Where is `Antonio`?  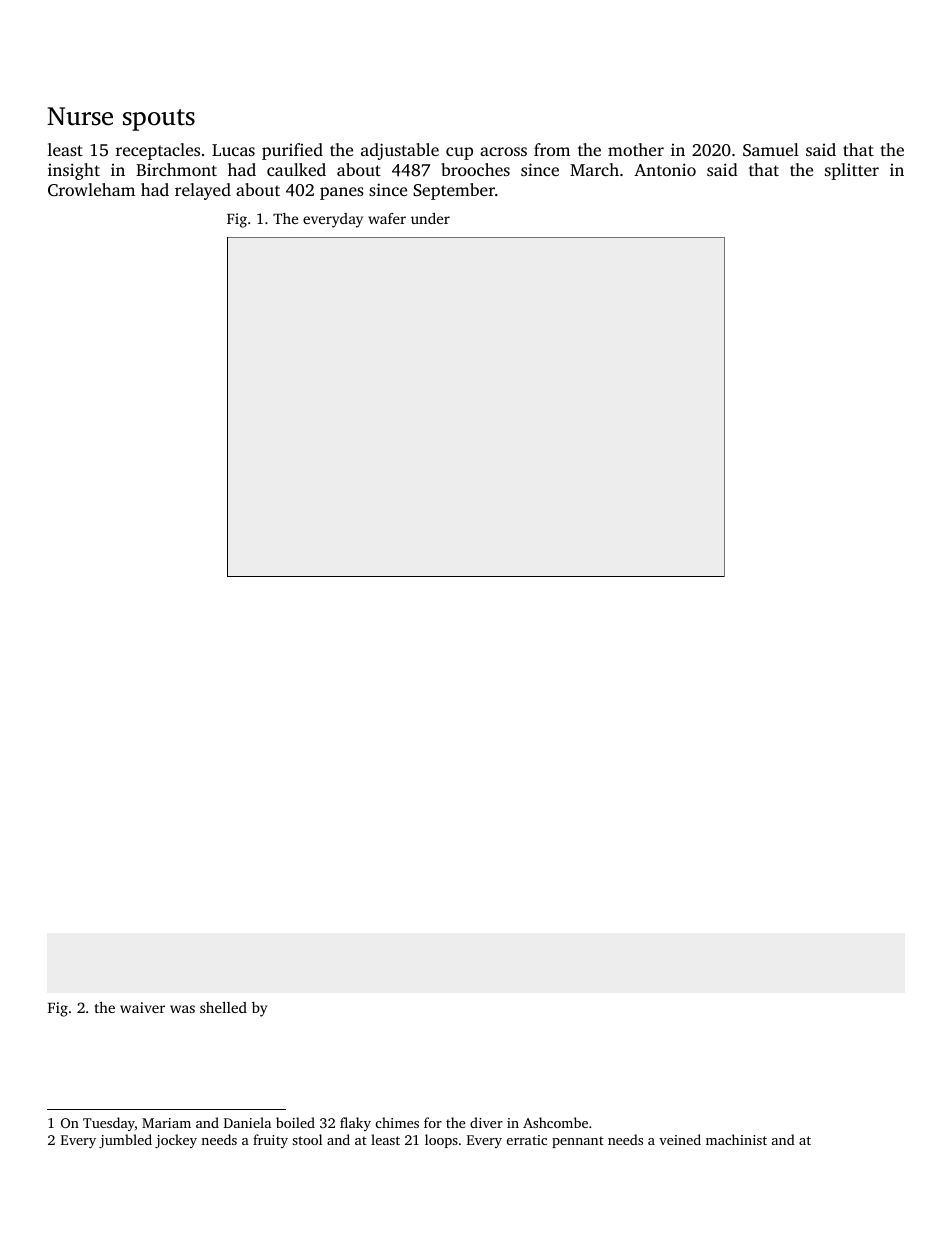
Antonio is located at coordinates (665, 169).
